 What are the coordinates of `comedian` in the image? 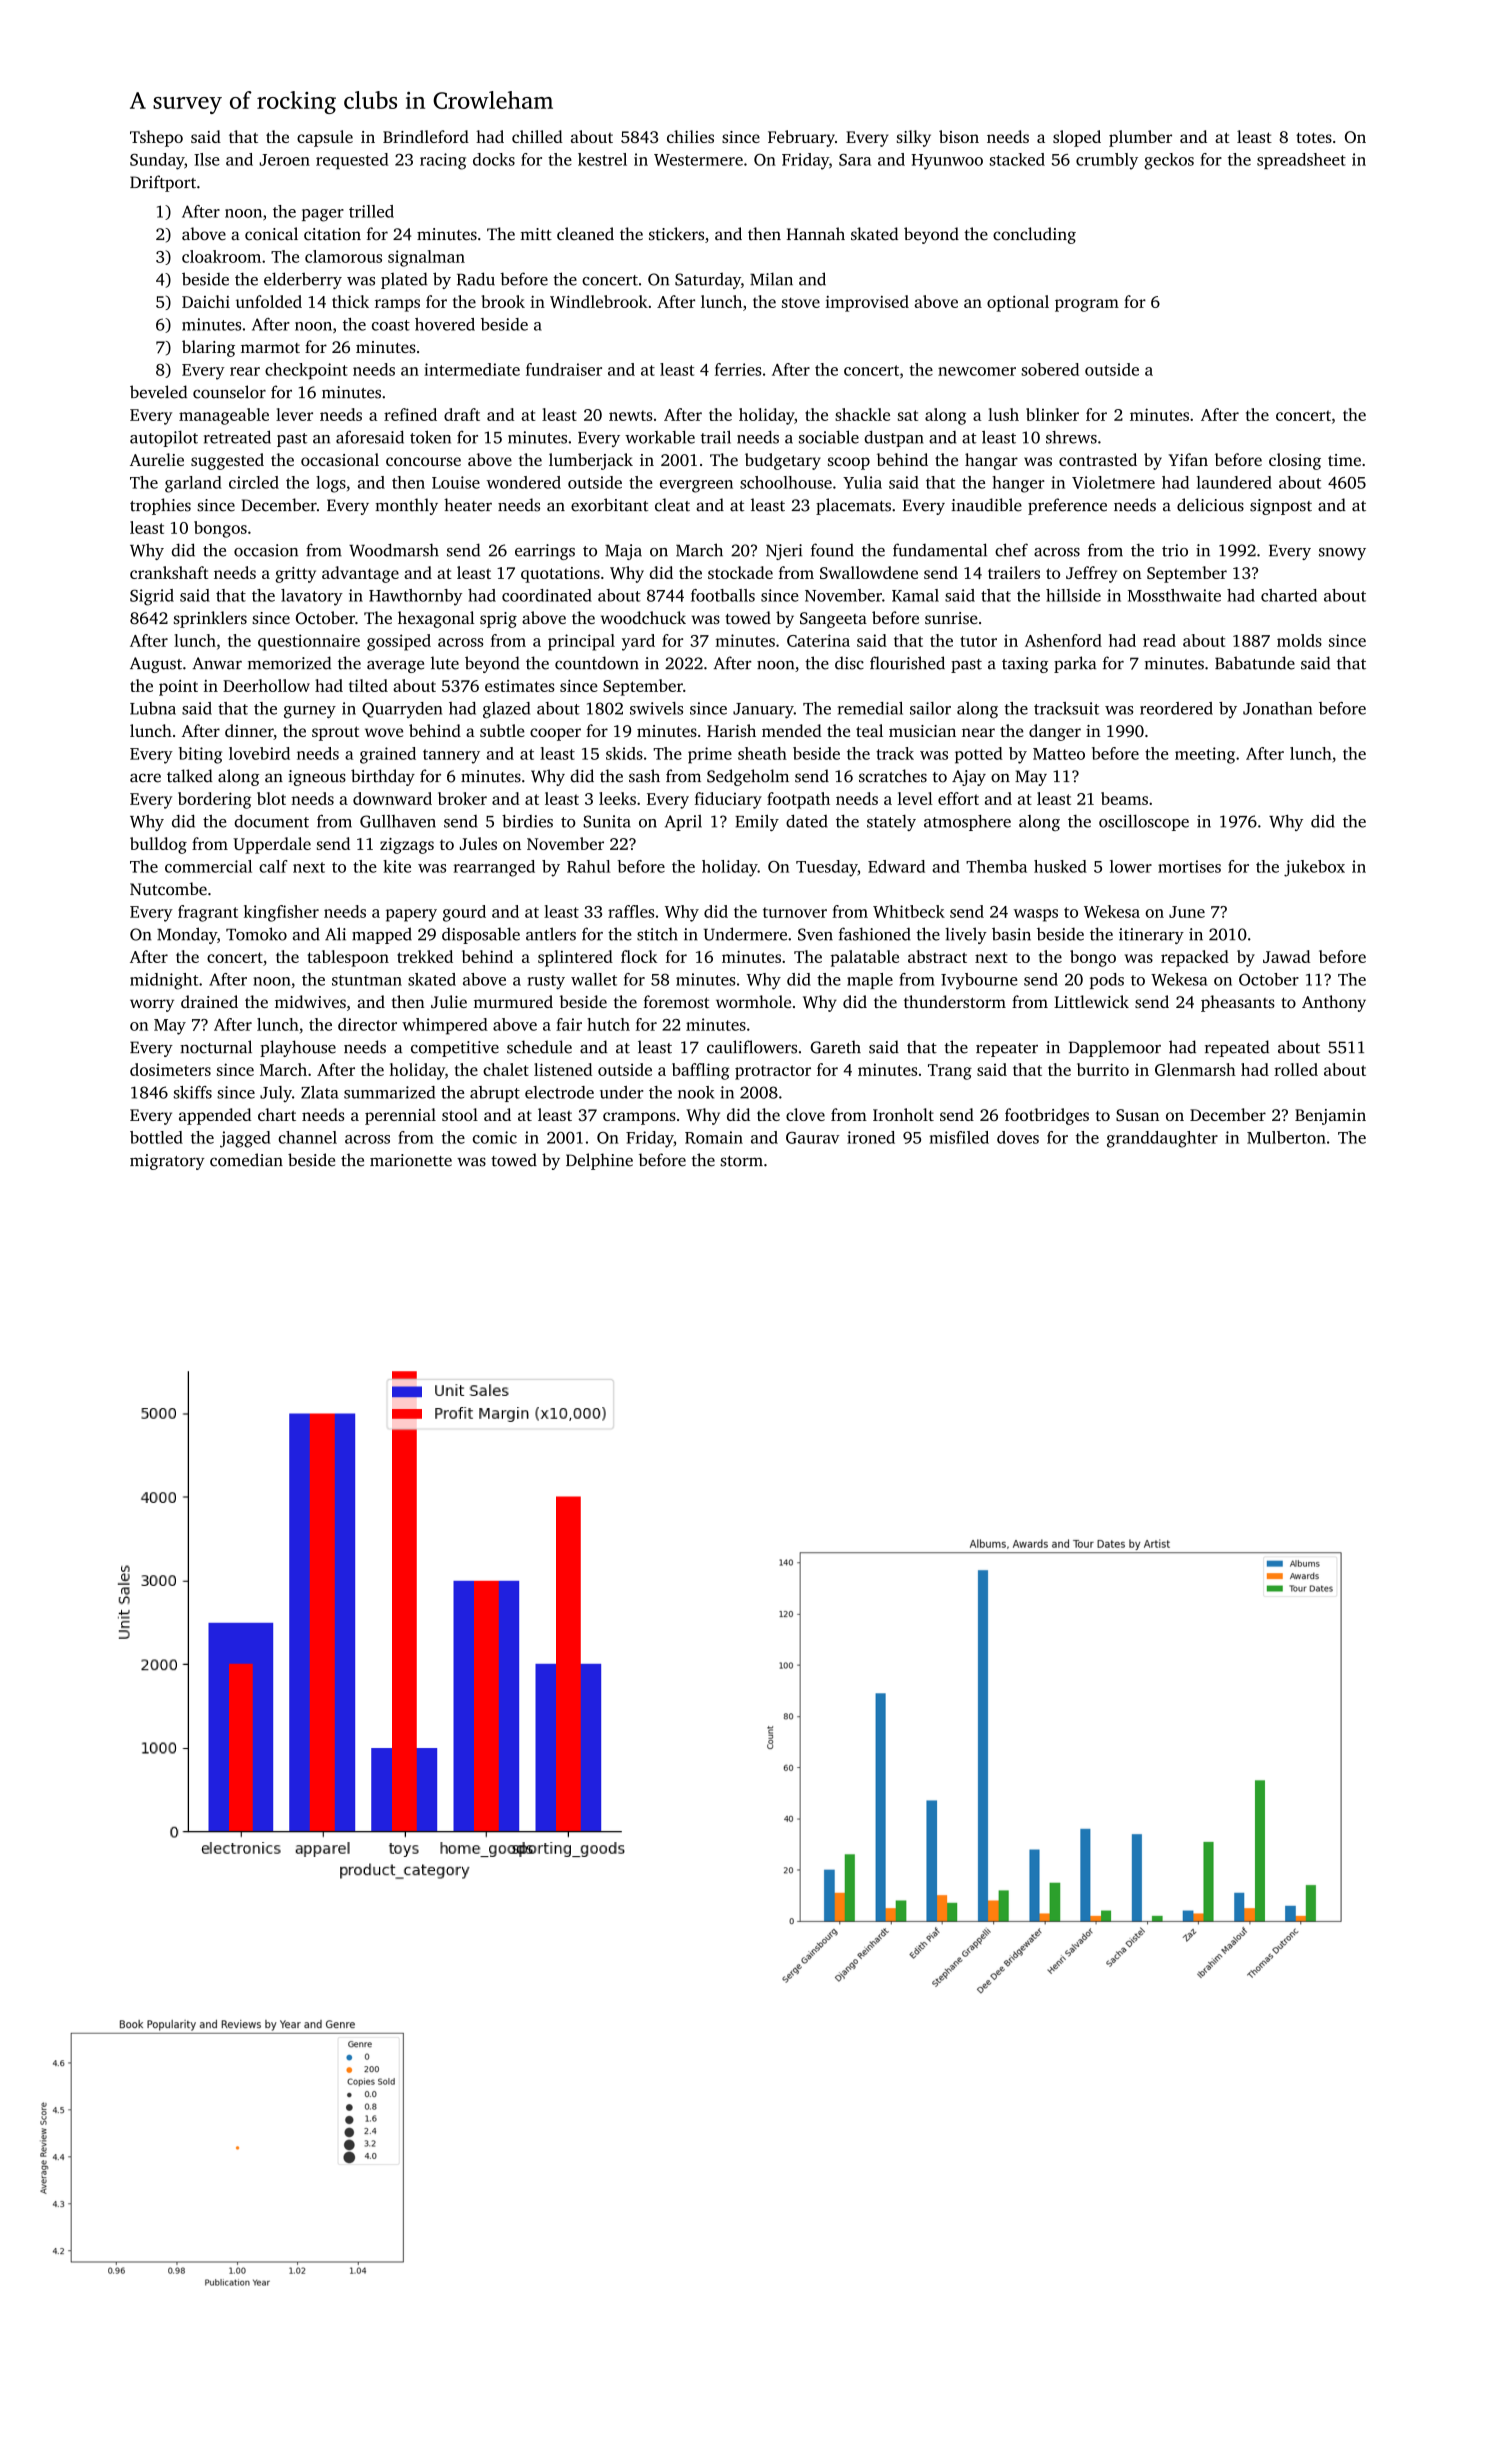 It's located at (246, 1160).
